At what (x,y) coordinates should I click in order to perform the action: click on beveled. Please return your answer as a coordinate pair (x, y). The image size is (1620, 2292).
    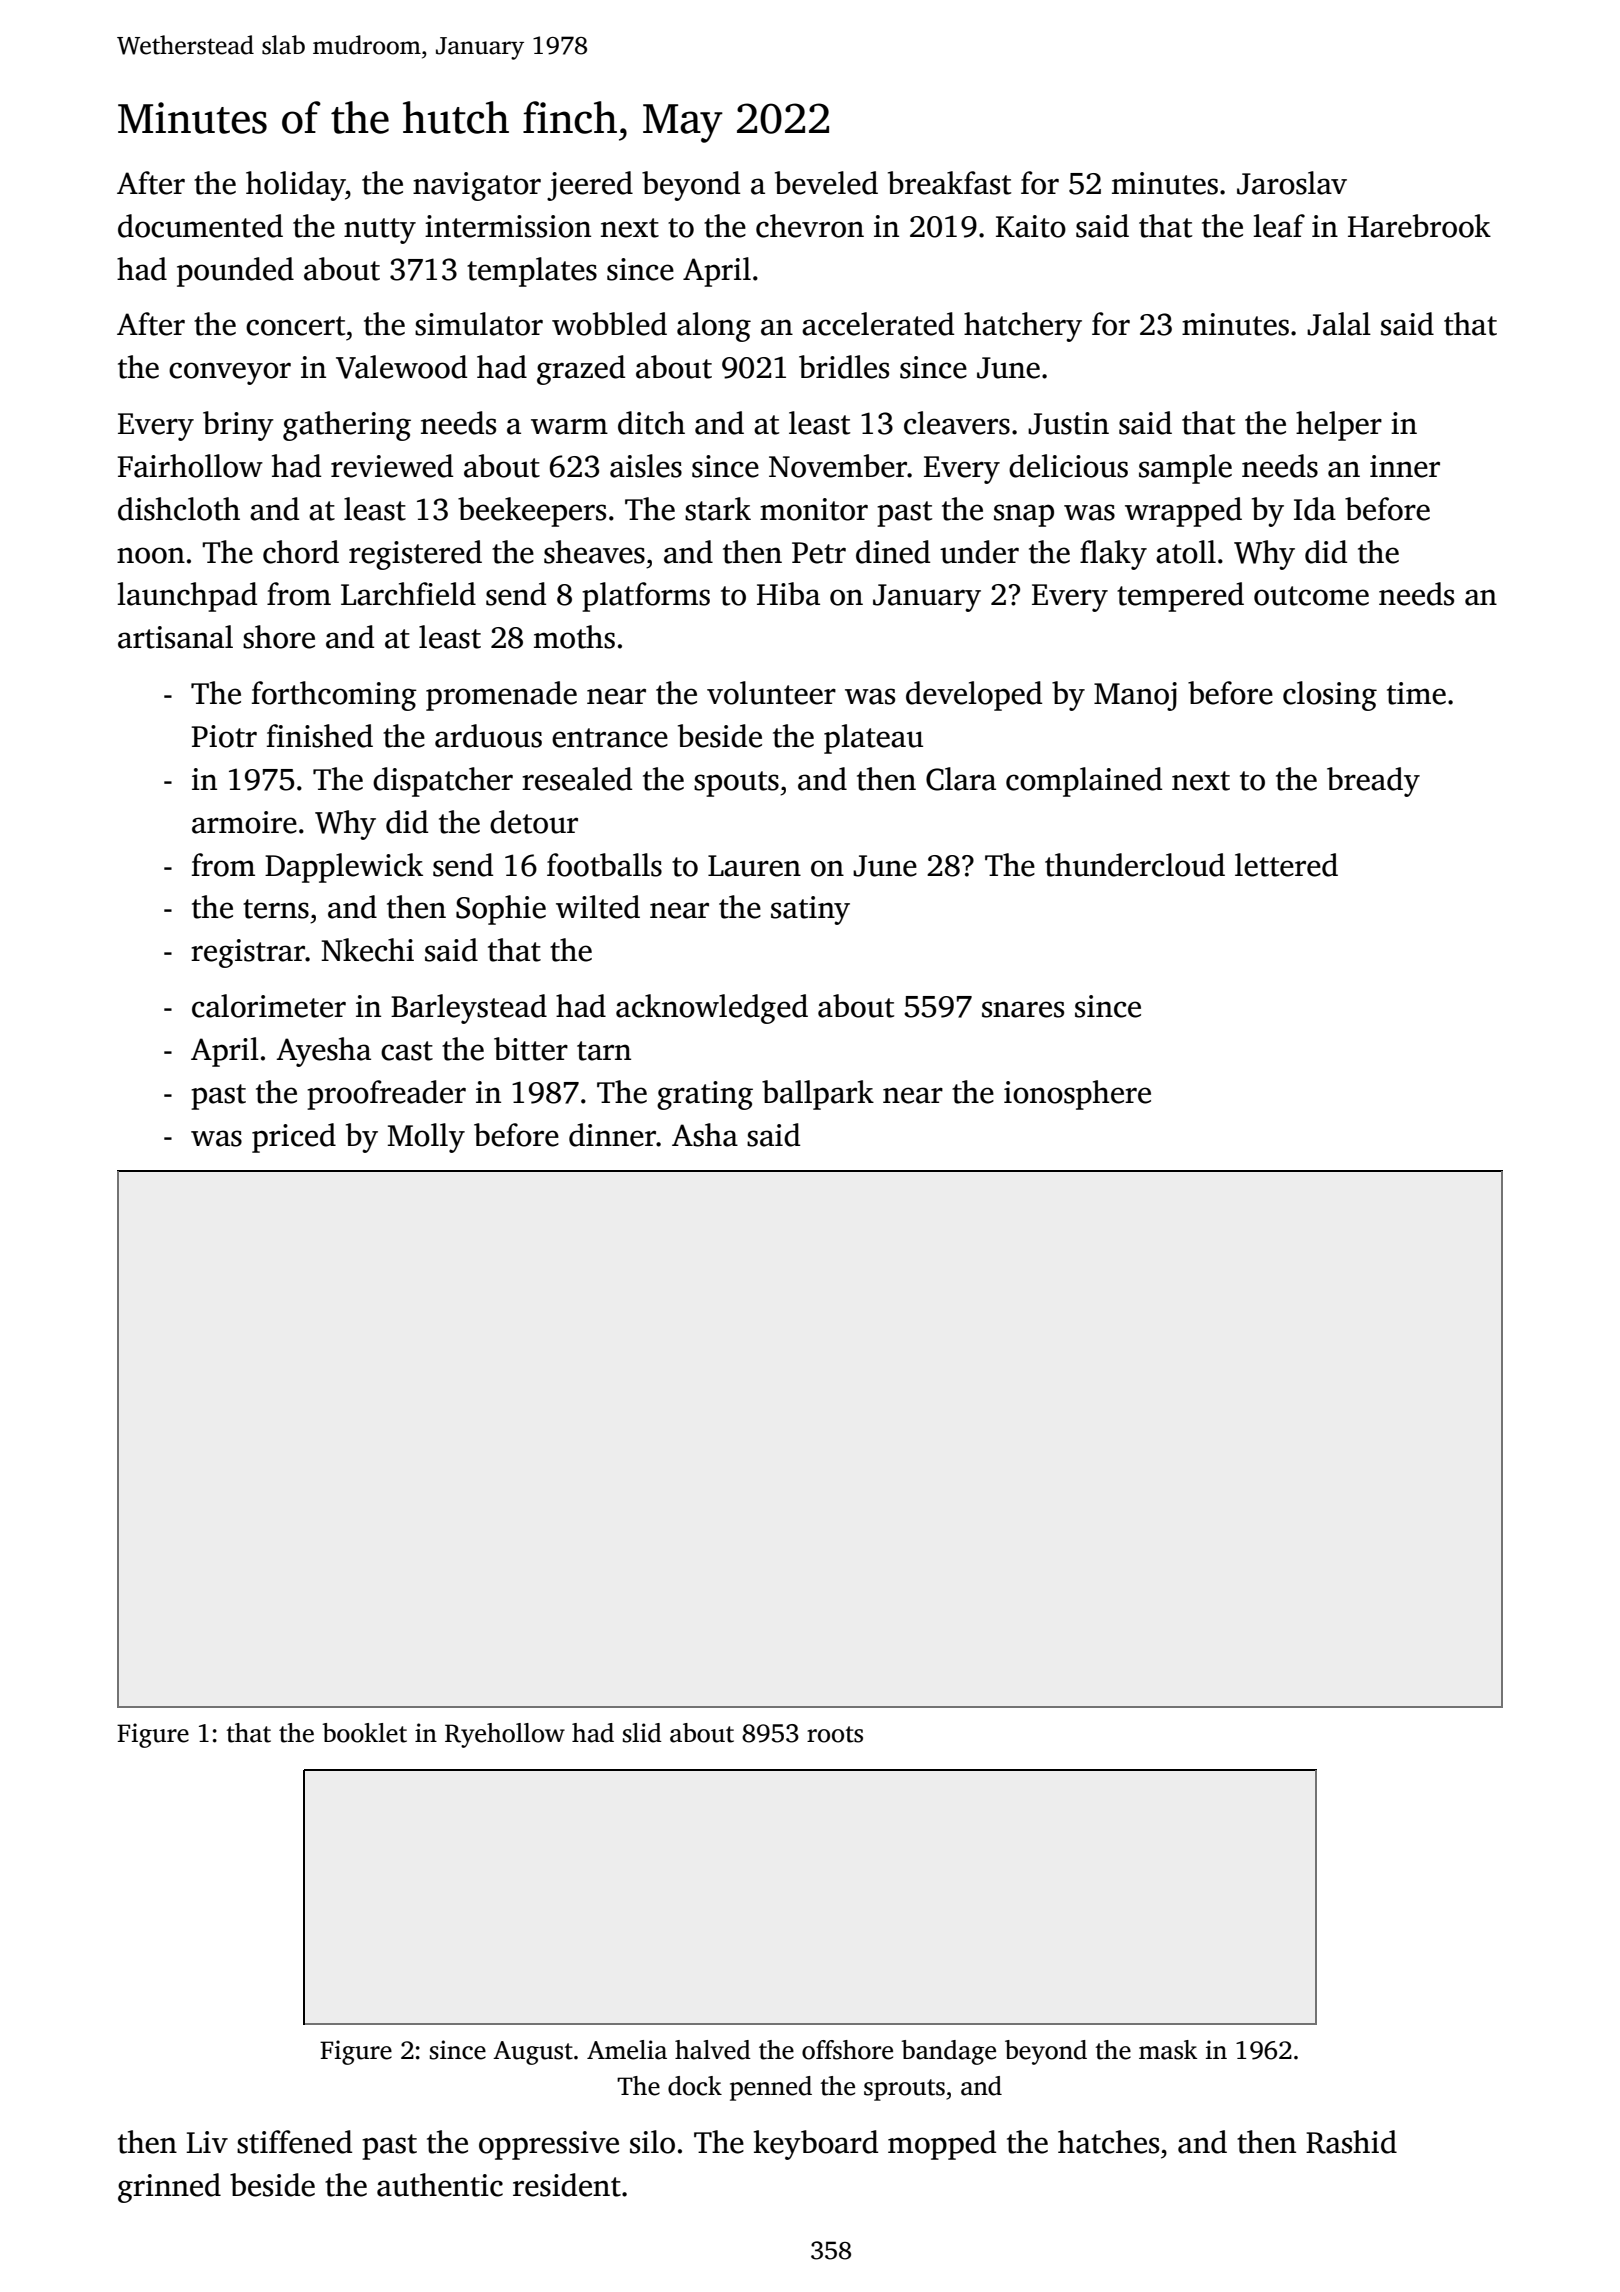
    Looking at the image, I should click on (826, 183).
